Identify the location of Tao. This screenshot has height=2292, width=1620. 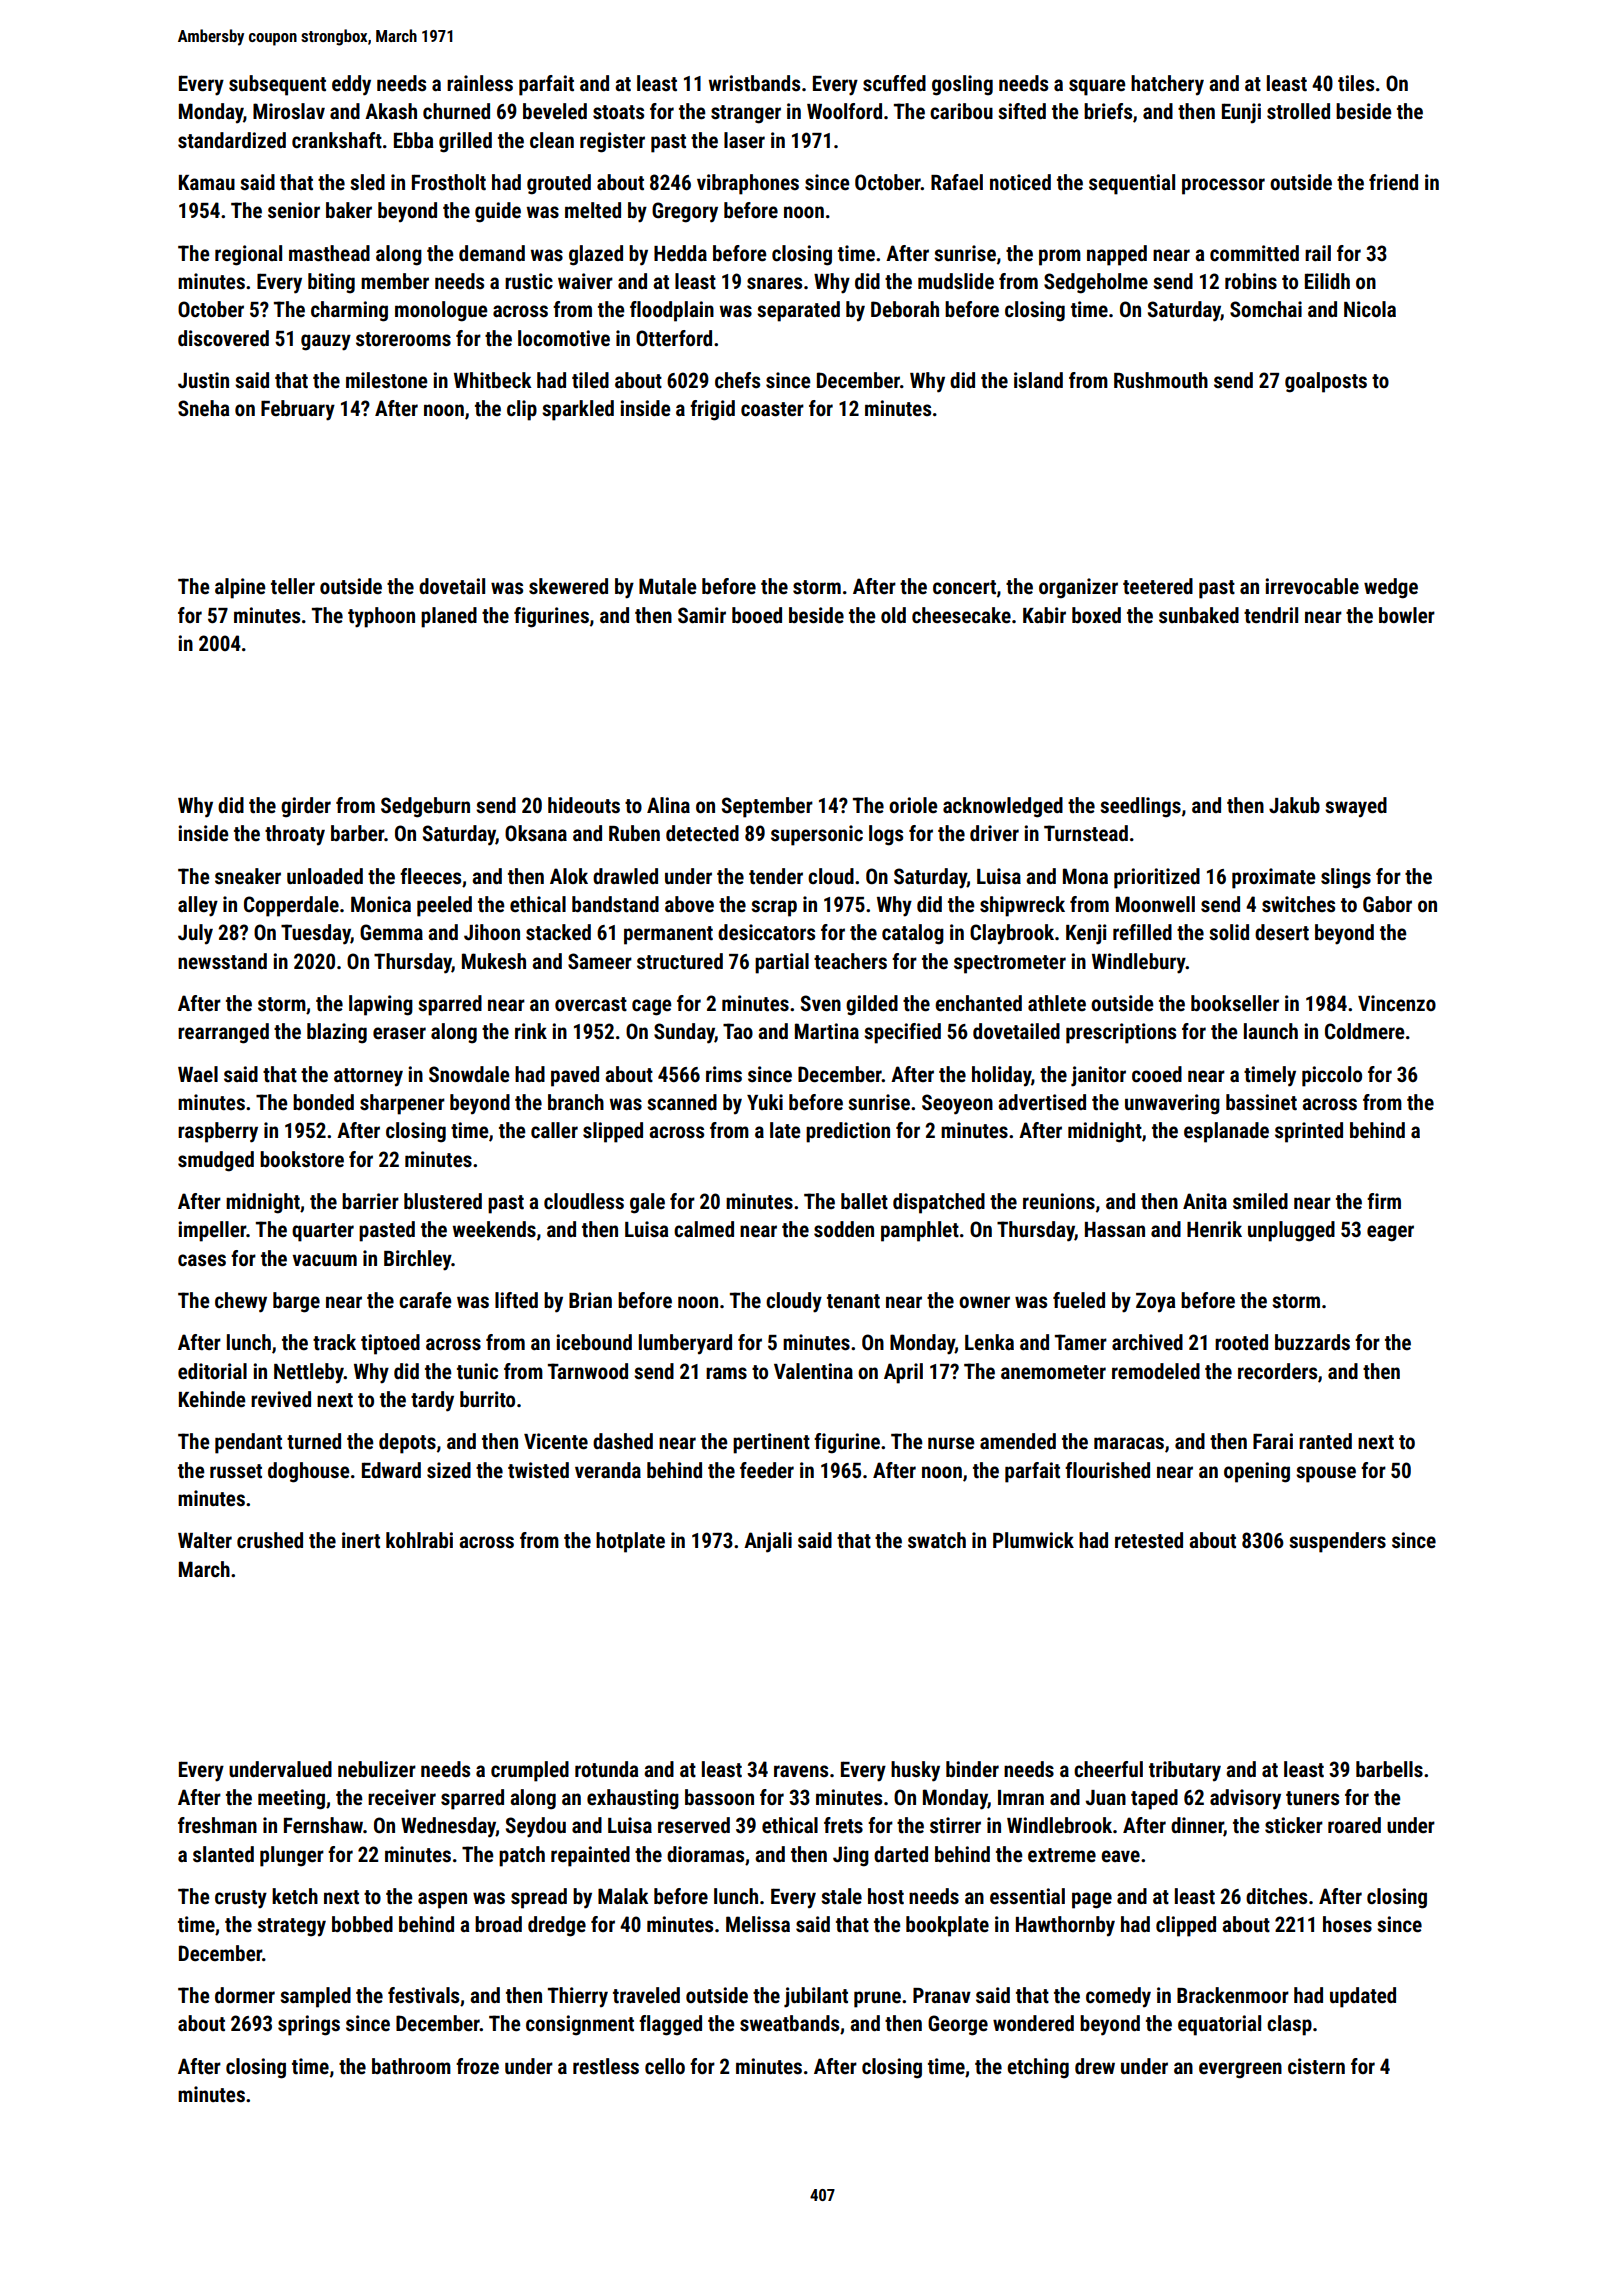
(738, 1031).
